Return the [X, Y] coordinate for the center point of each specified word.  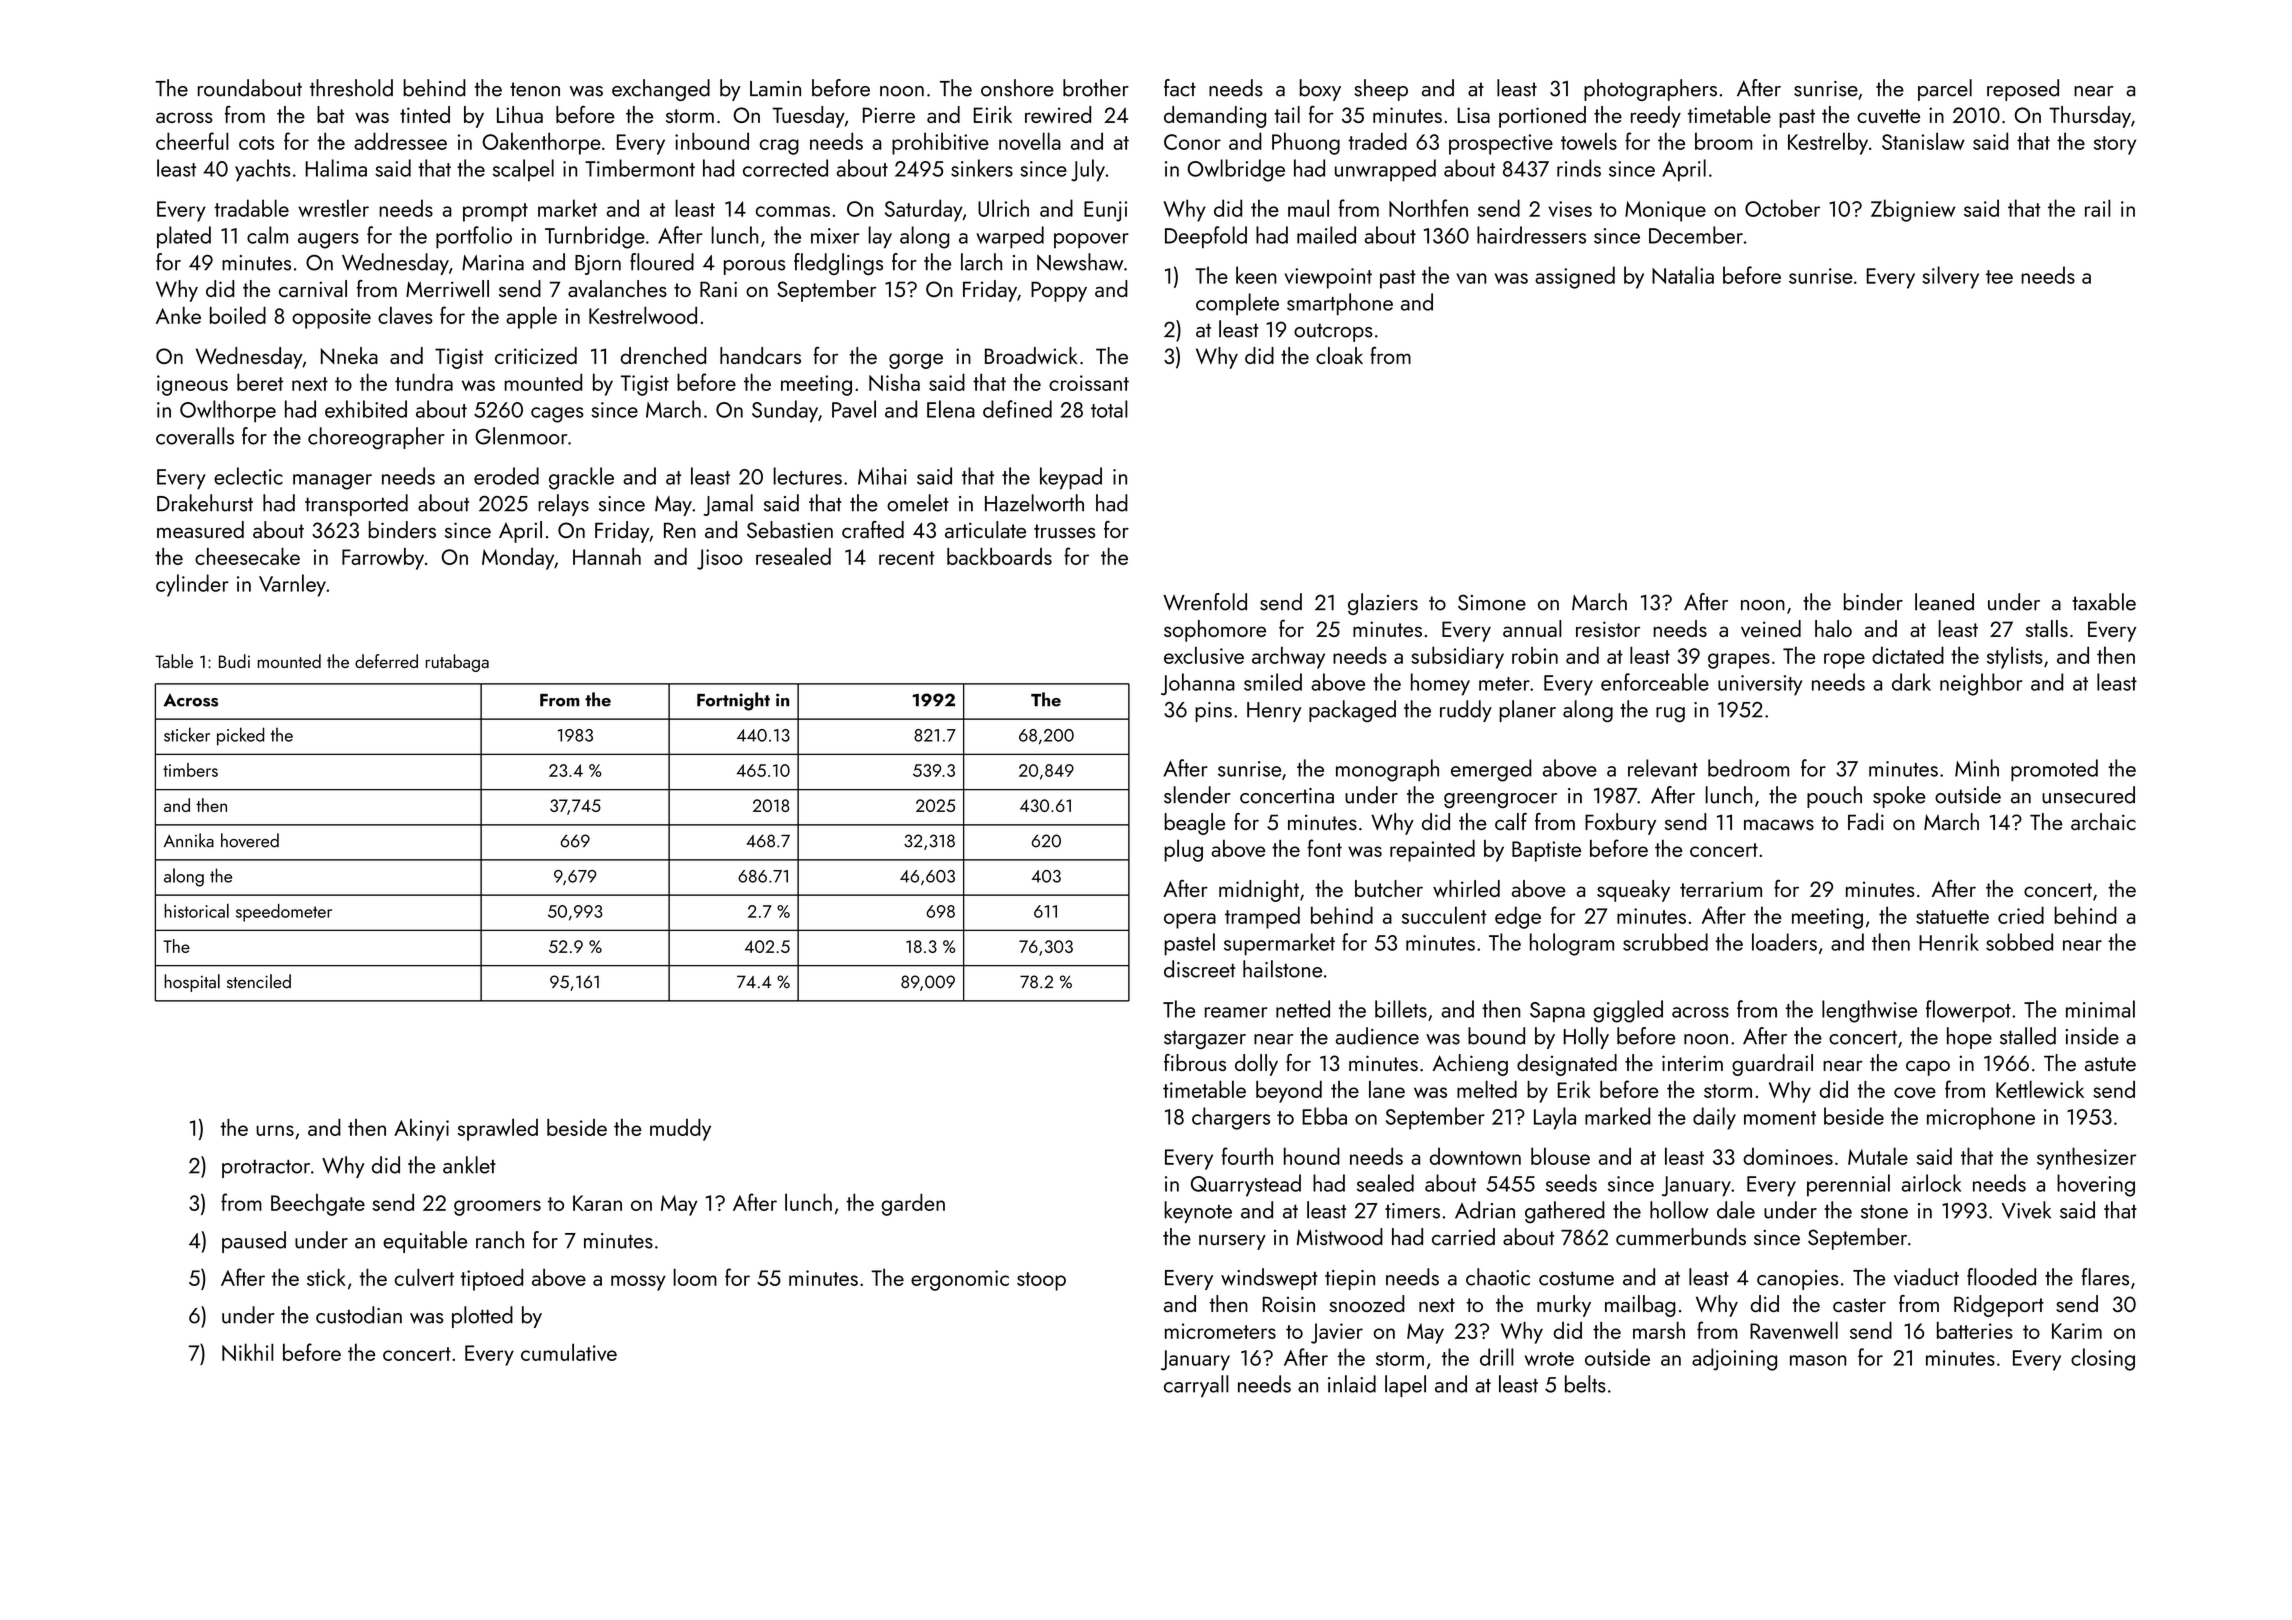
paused [254, 1242]
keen [1256, 275]
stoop [1041, 1281]
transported [356, 505]
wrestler [333, 208]
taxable [2104, 602]
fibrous [1195, 1062]
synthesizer [2086, 1158]
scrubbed [1665, 942]
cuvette [1888, 116]
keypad [1071, 478]
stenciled [259, 981]
